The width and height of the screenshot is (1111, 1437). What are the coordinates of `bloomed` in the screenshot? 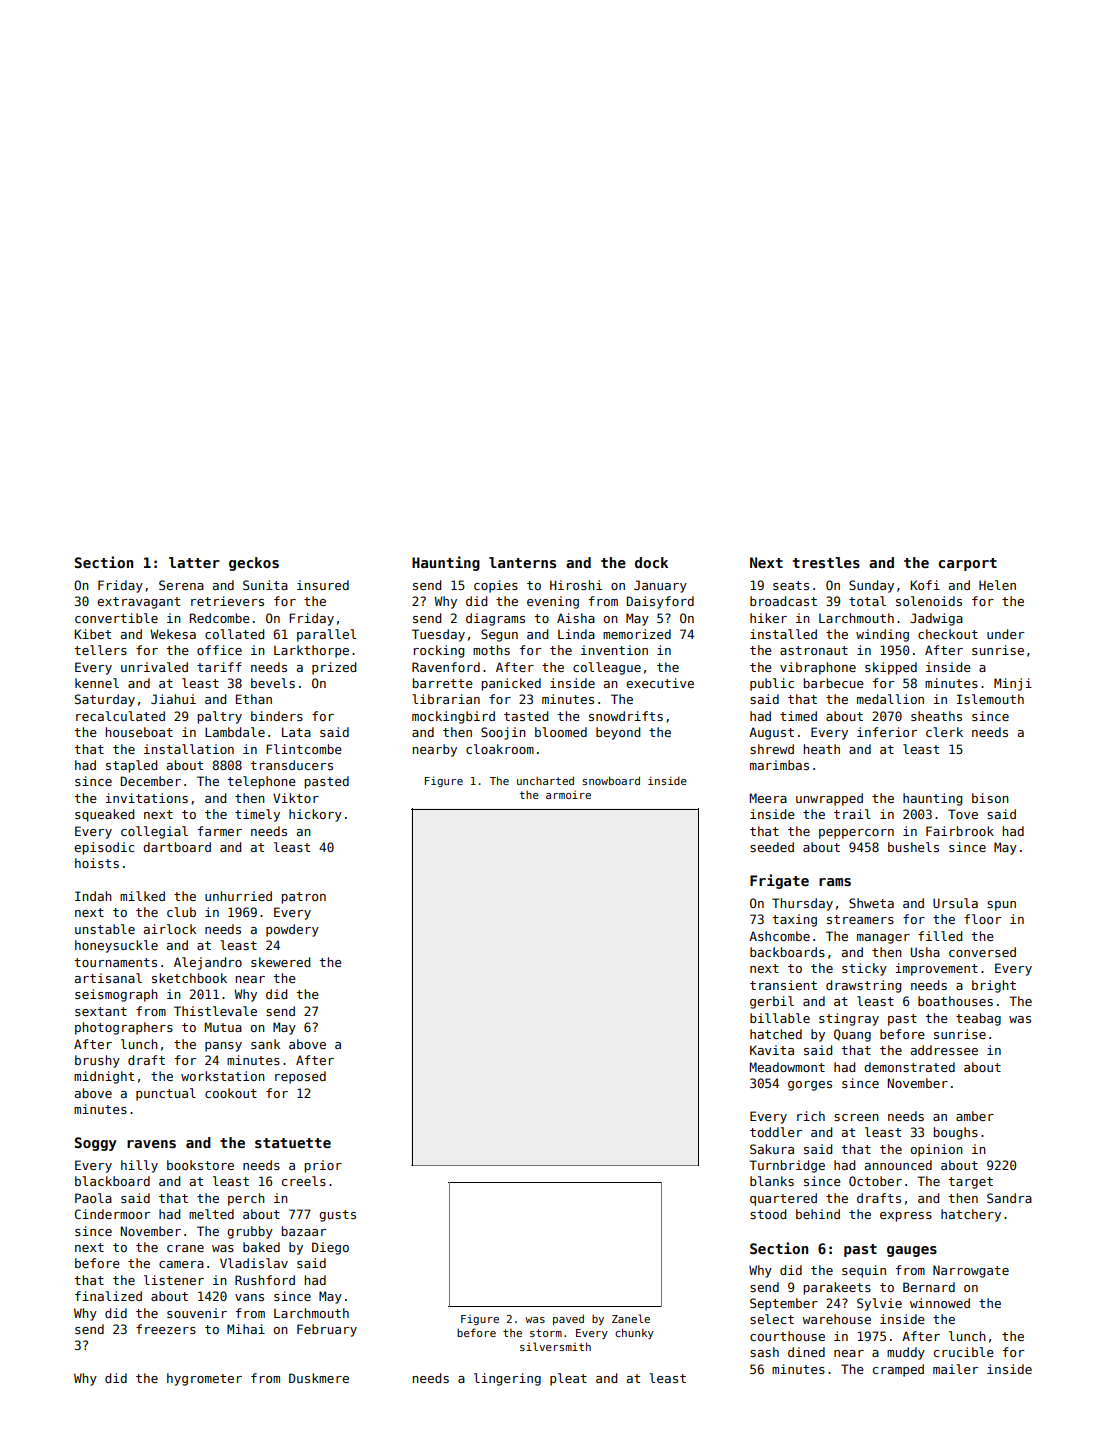 It's located at (561, 732).
